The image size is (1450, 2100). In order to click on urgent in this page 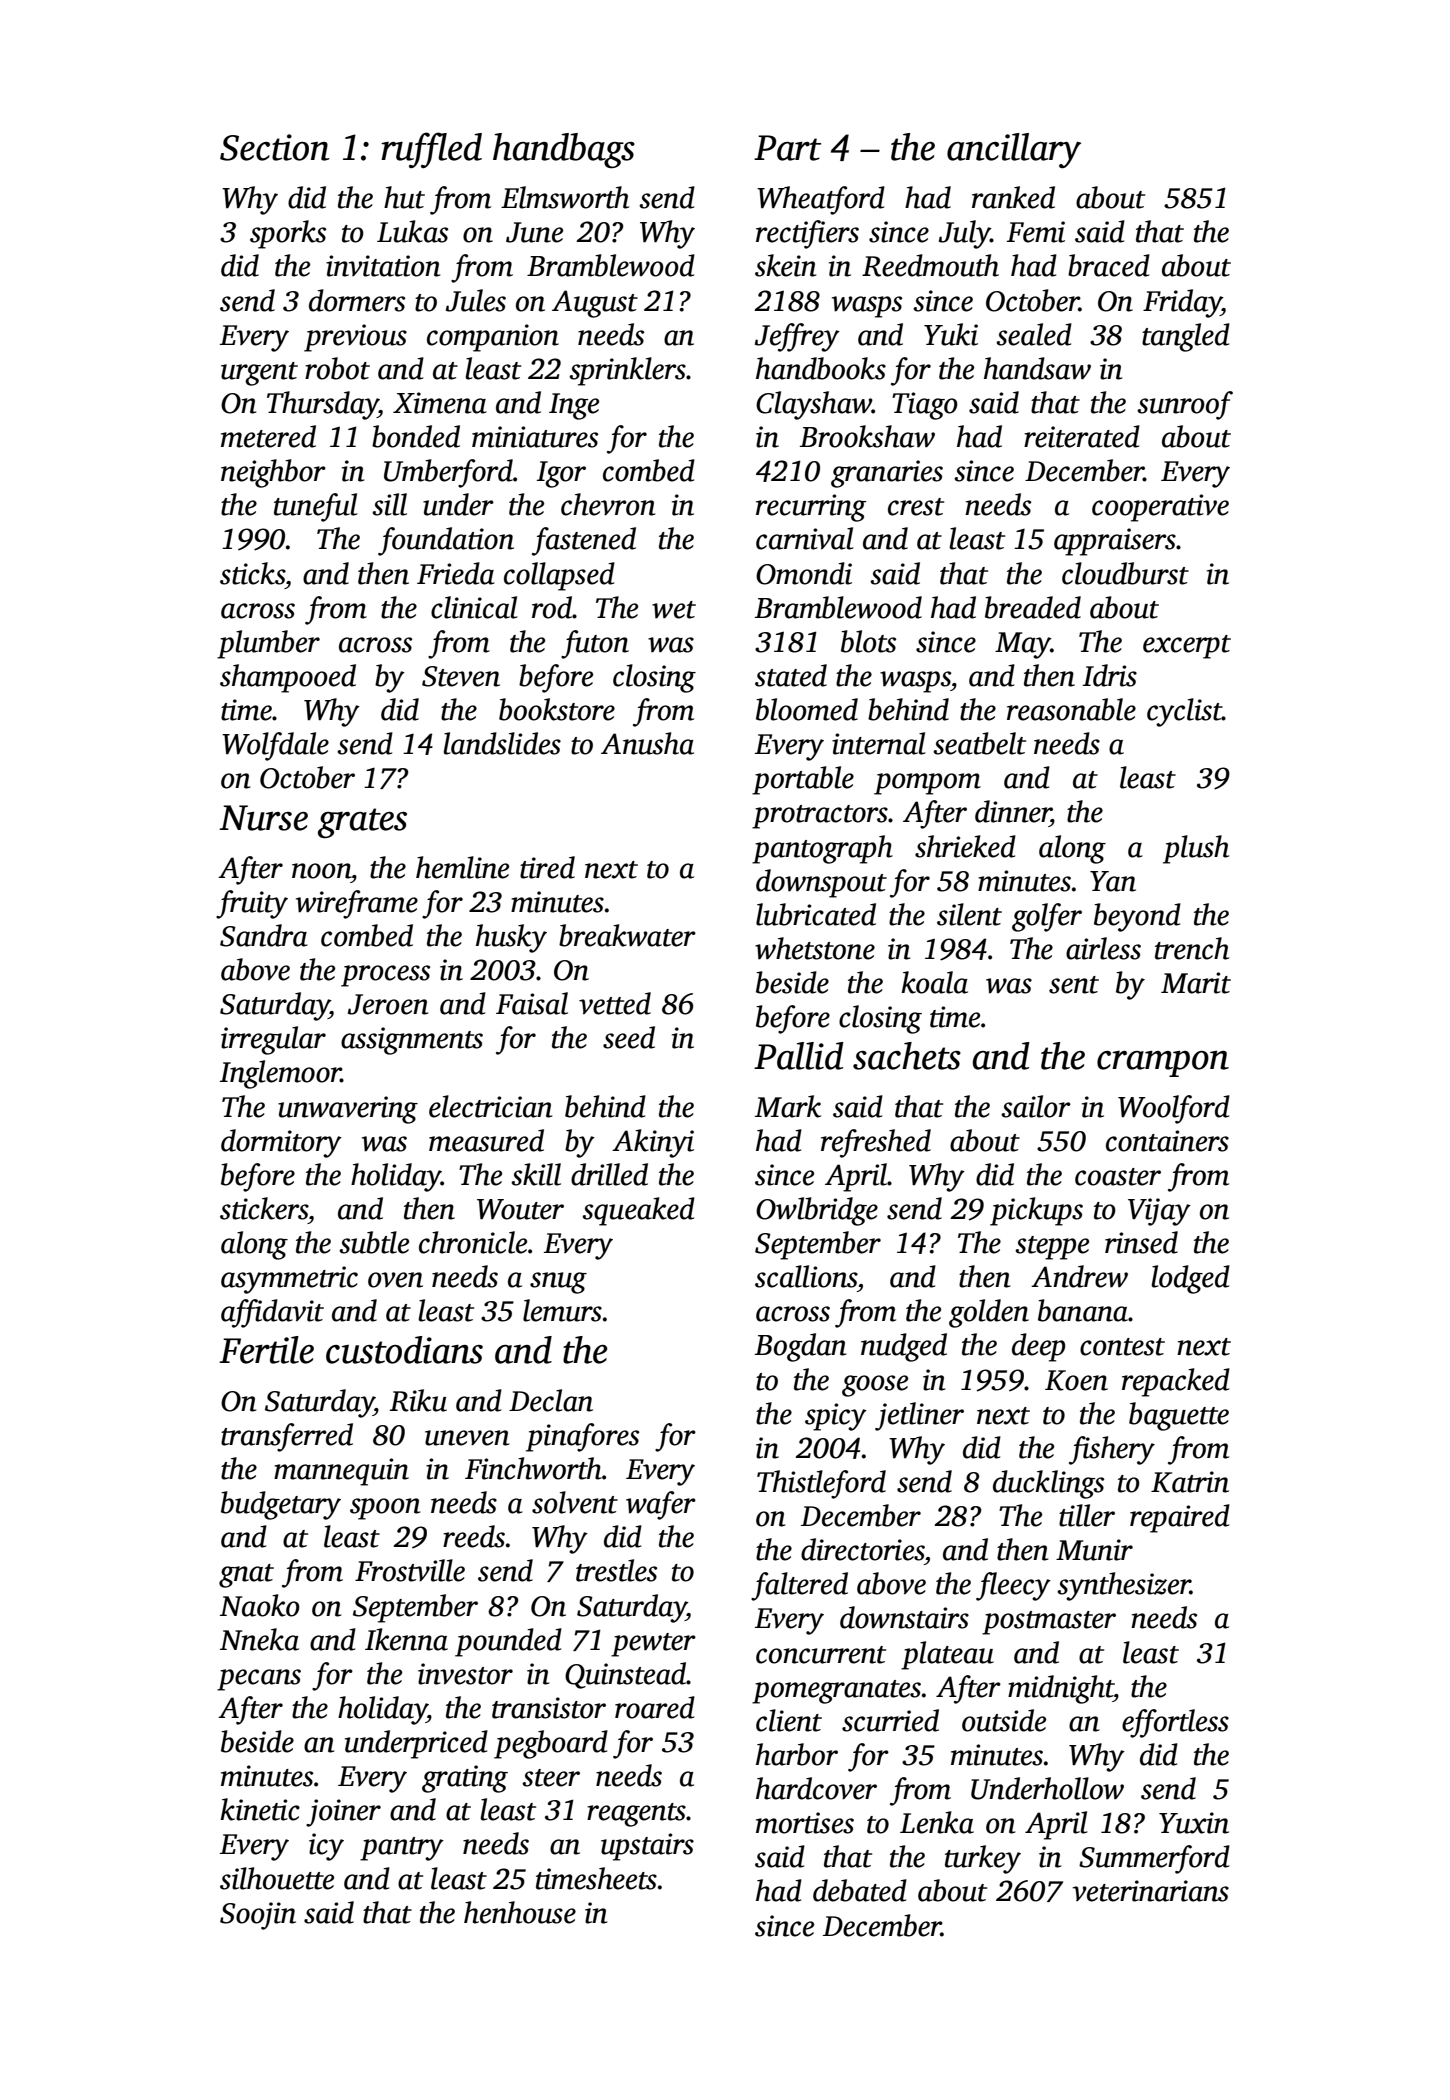, I will do `click(259, 374)`.
